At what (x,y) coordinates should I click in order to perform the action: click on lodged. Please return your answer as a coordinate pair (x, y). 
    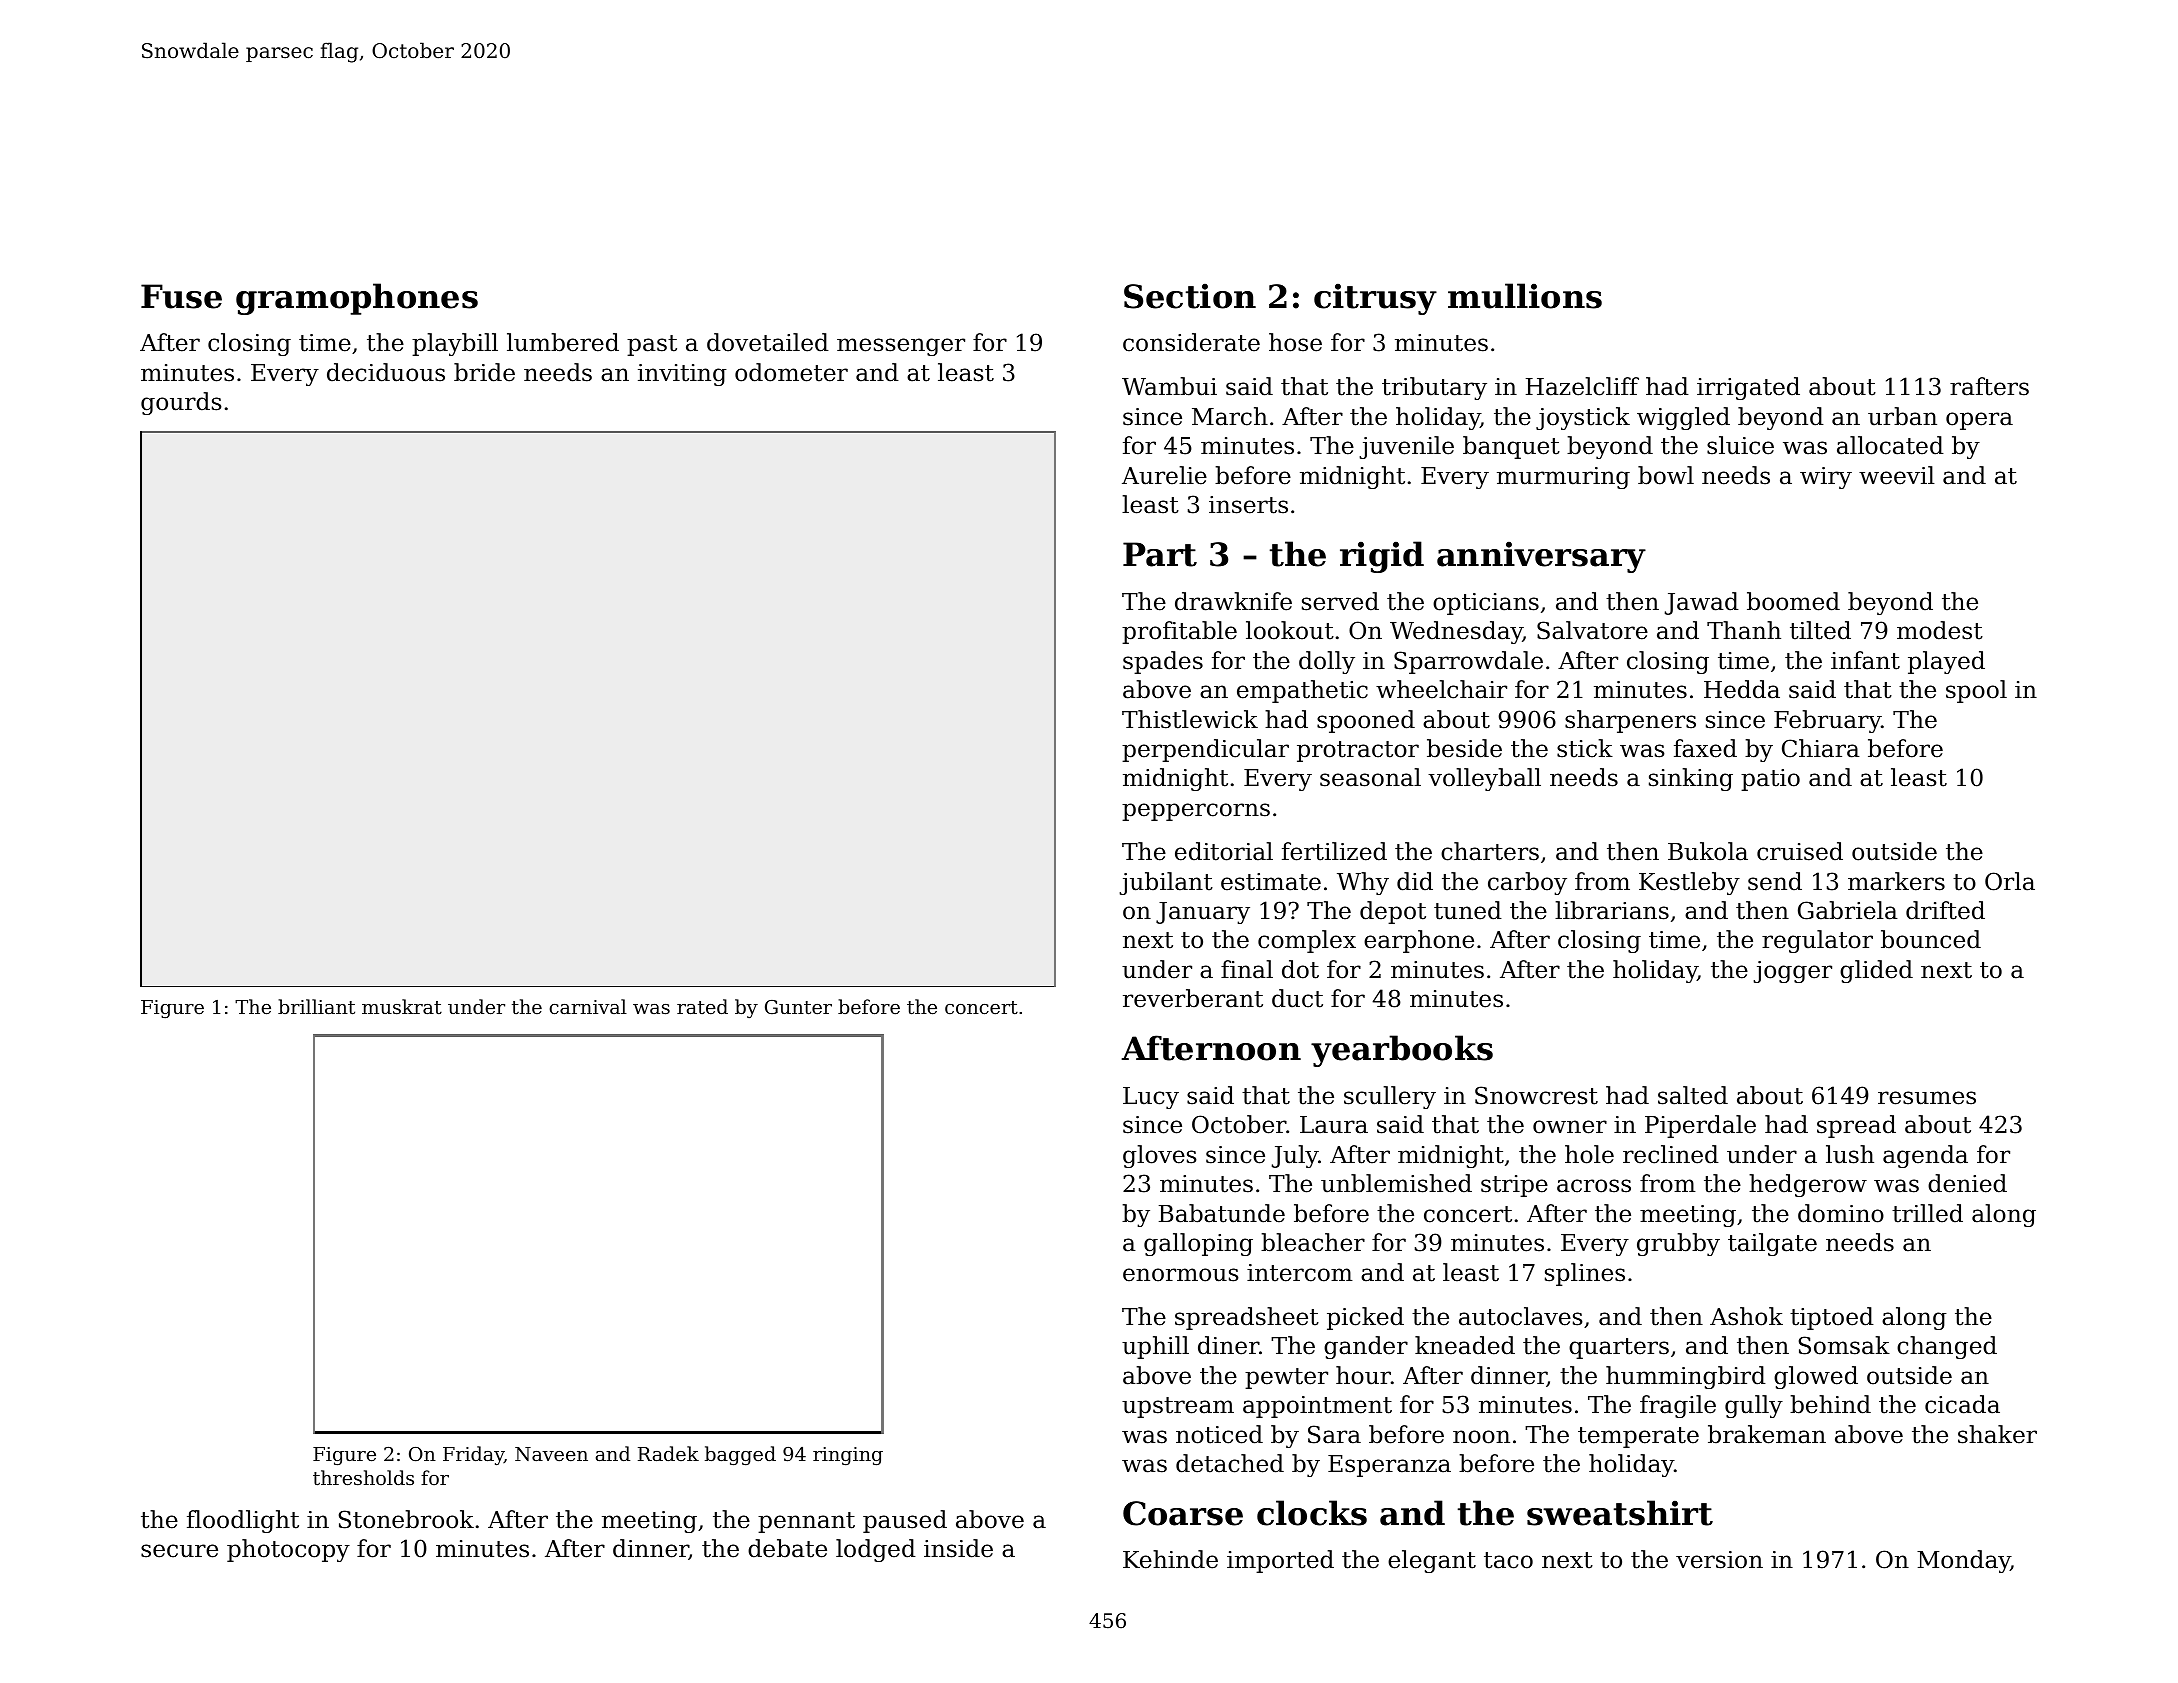
    Looking at the image, I should click on (876, 1550).
